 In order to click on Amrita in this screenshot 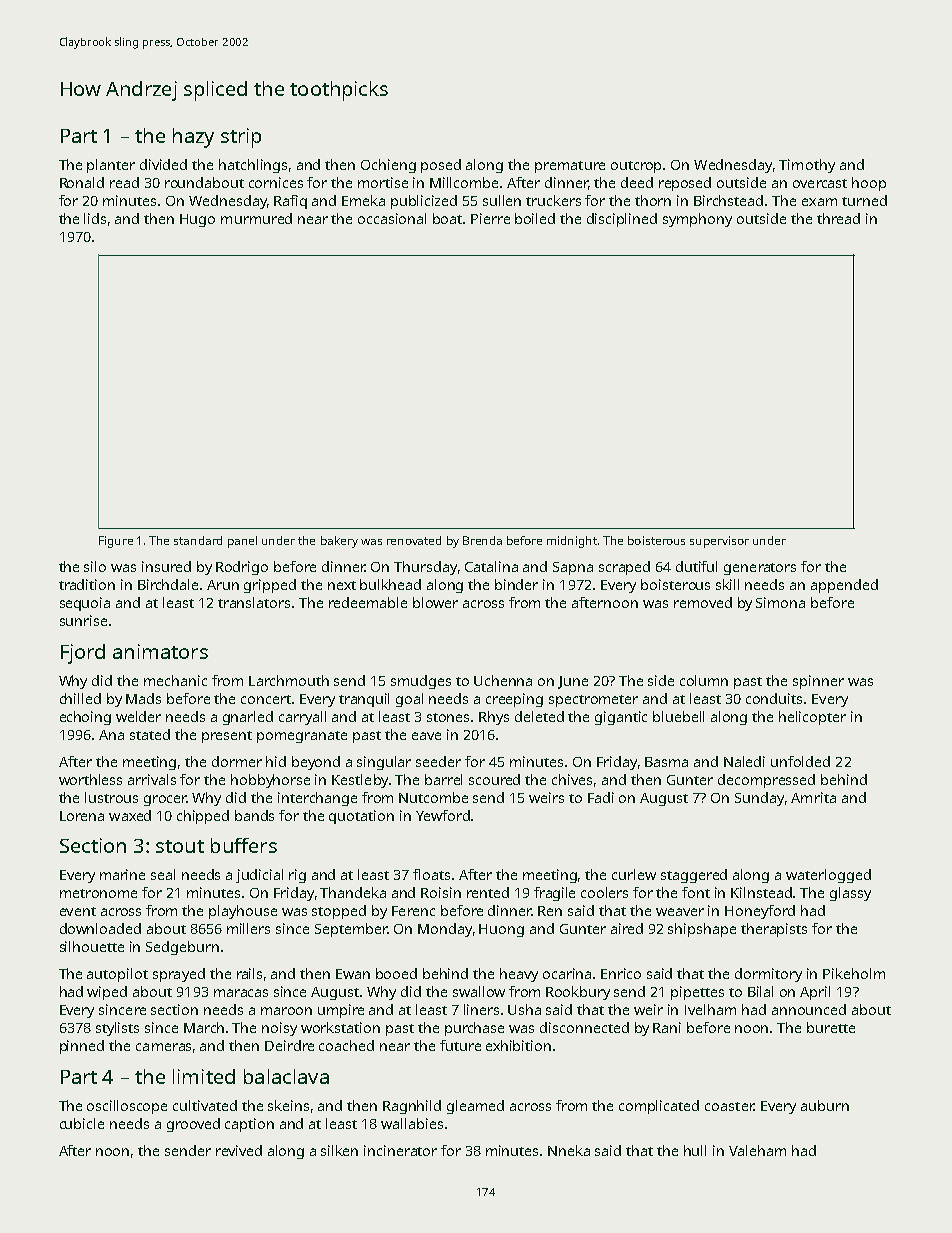, I will do `click(813, 797)`.
